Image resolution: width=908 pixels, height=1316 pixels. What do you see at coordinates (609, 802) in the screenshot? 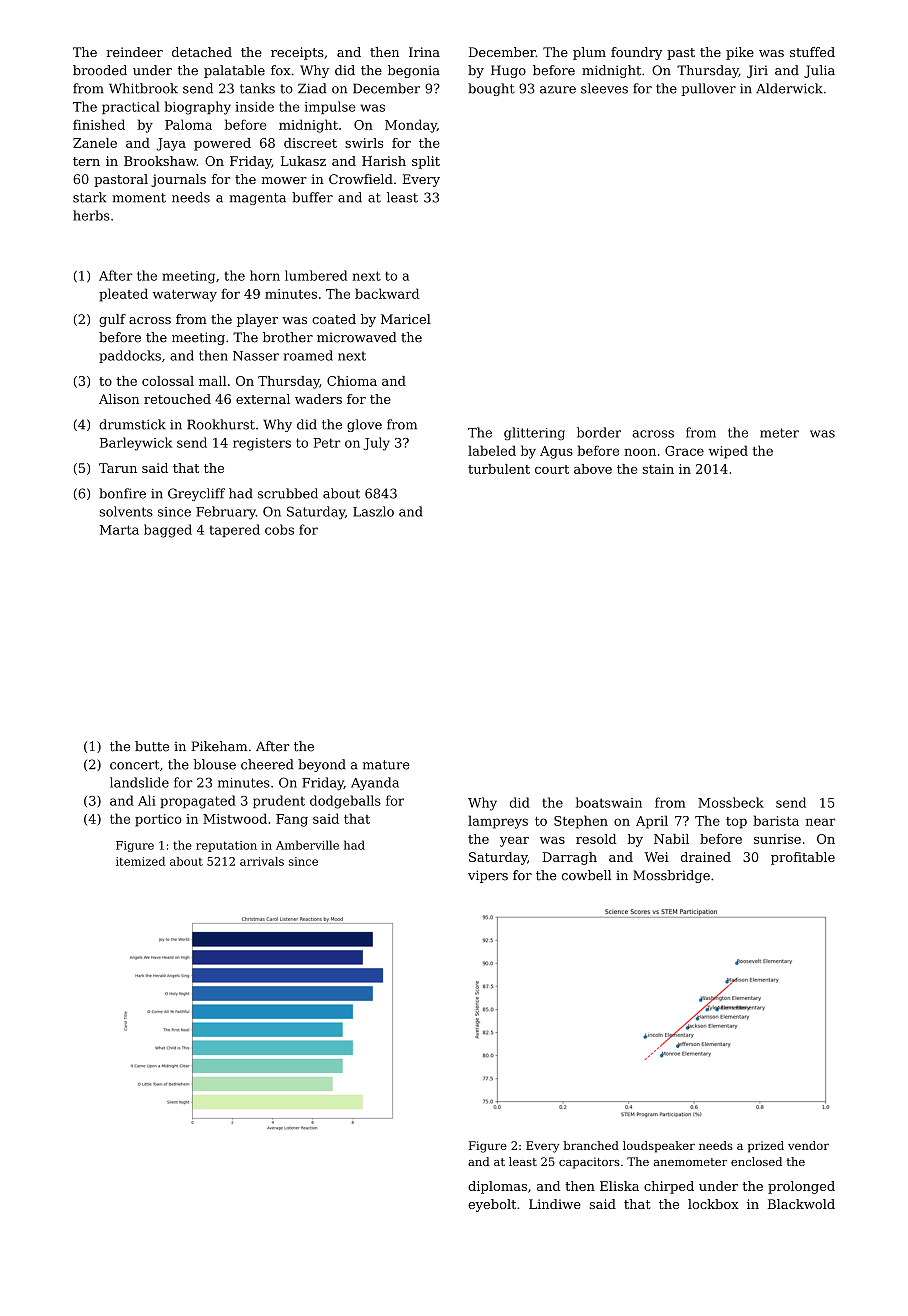
I see `boatswain` at bounding box center [609, 802].
